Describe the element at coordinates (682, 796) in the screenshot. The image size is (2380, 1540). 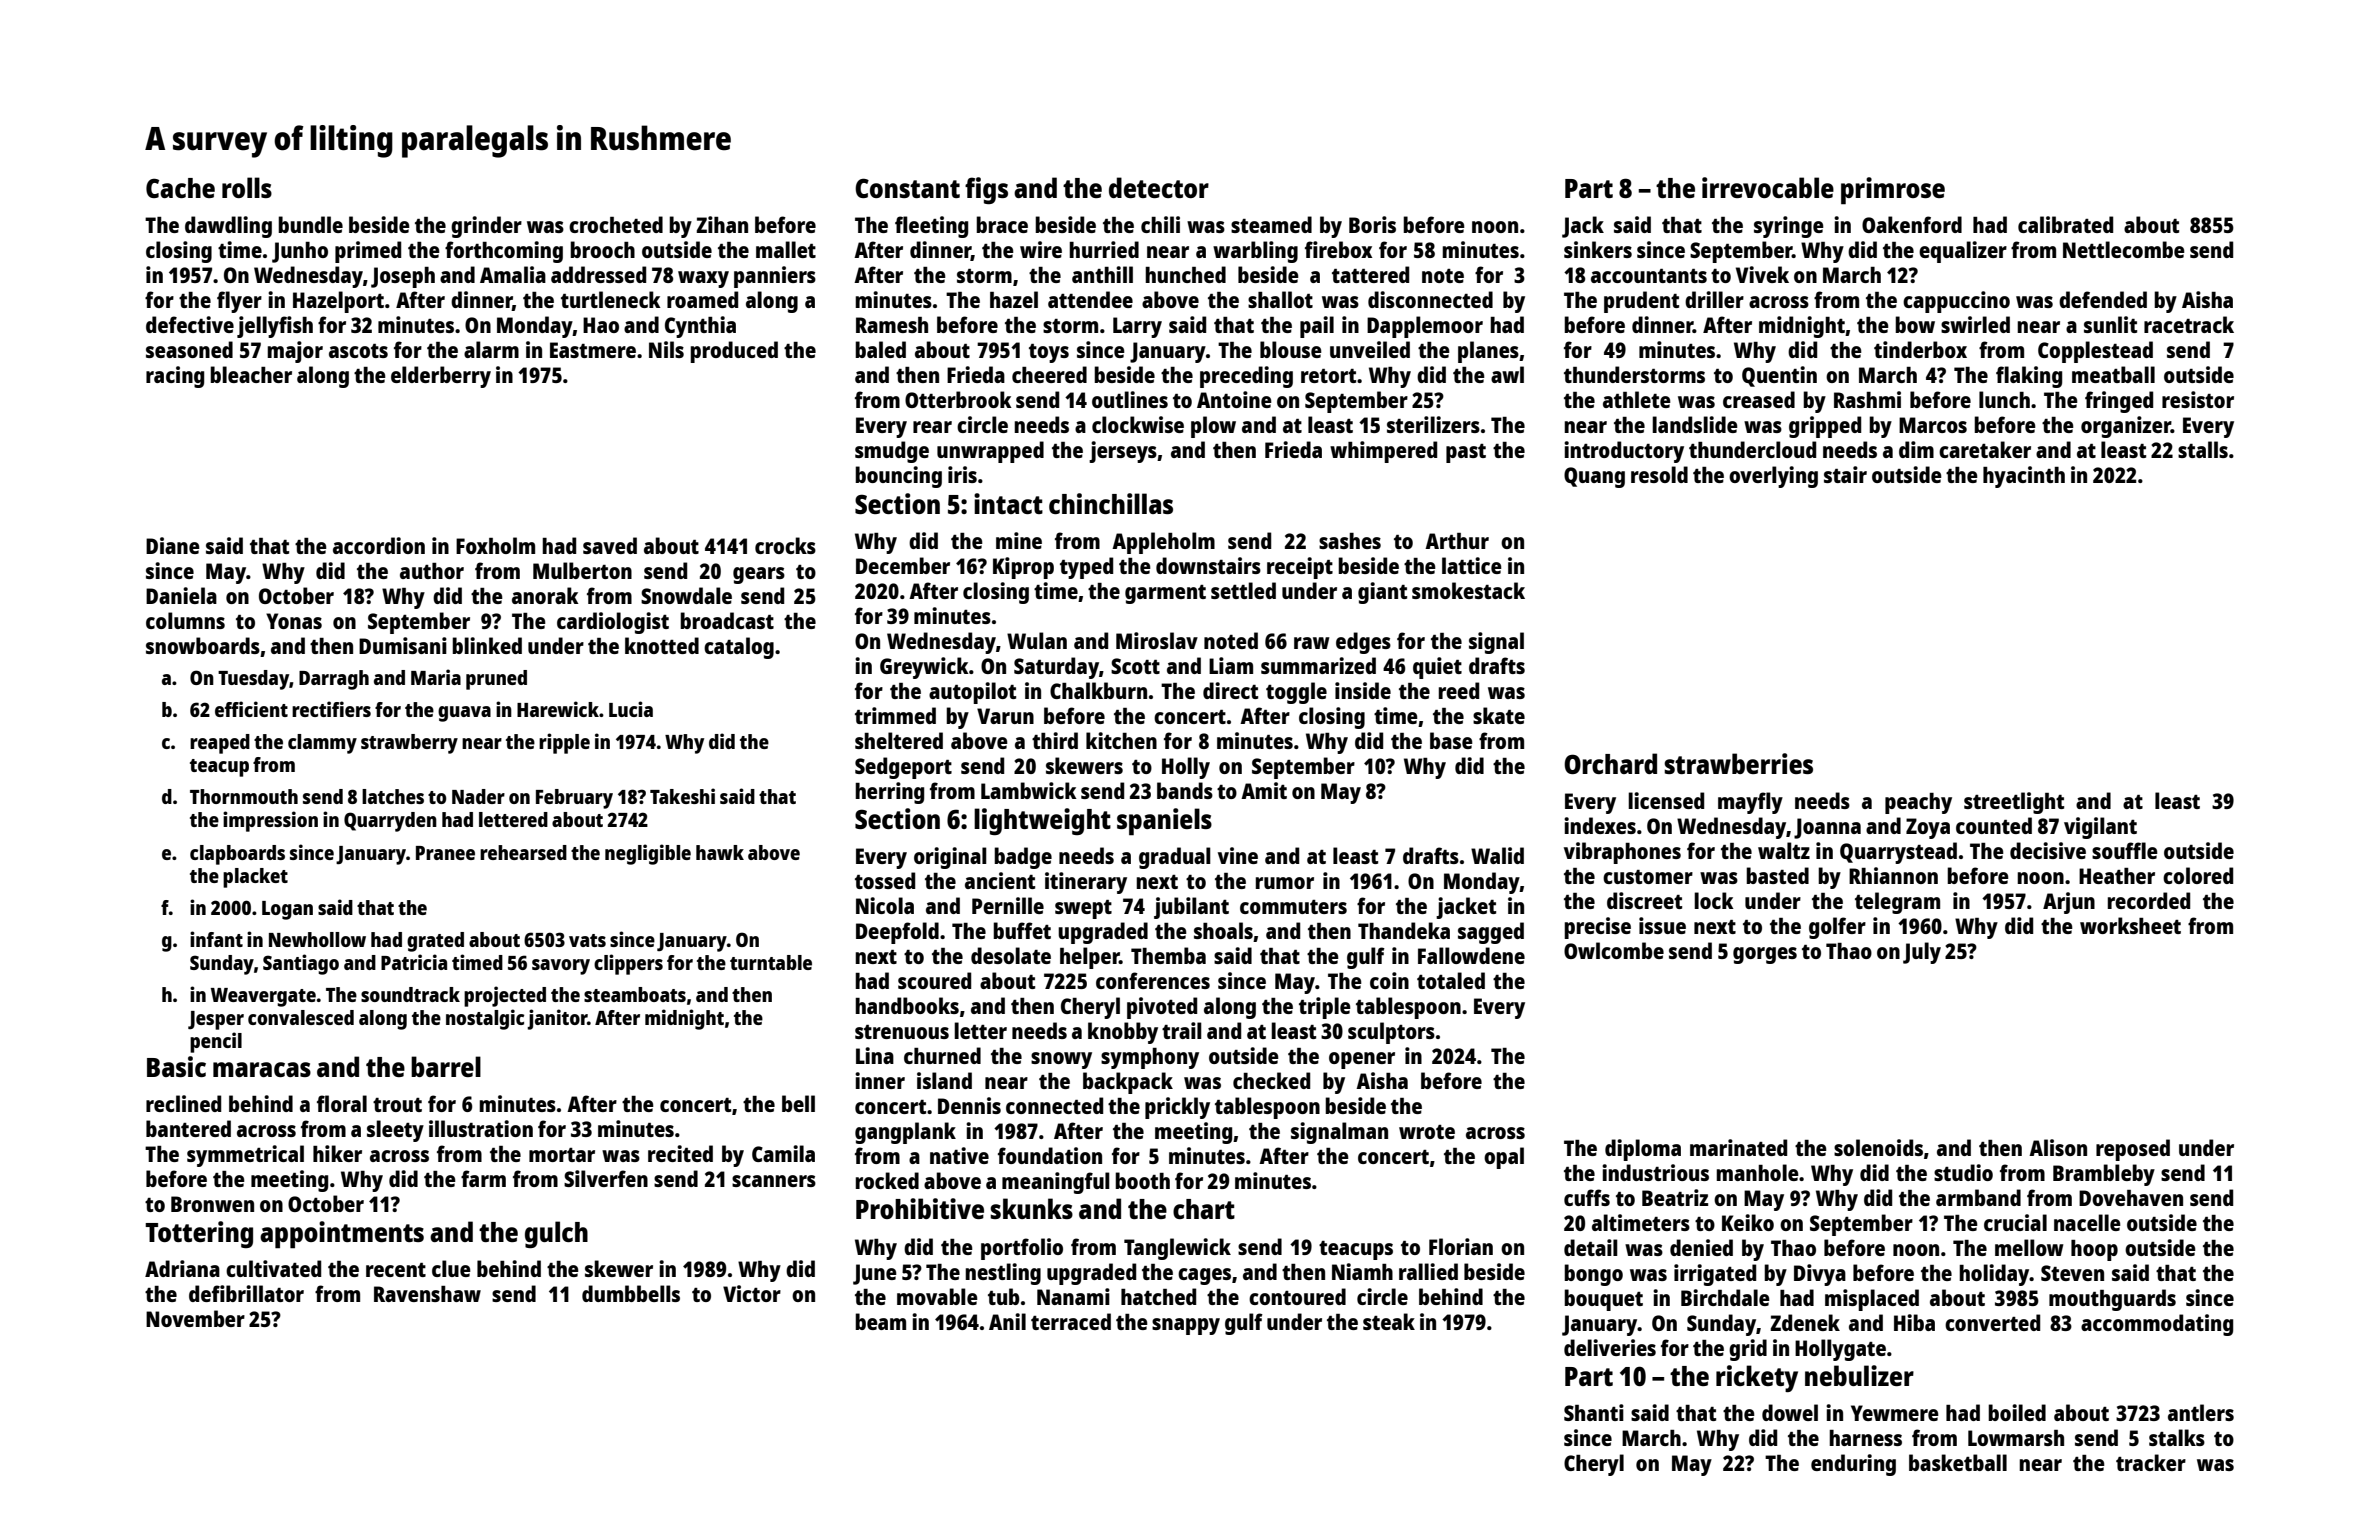
I see `Takeshi` at that location.
